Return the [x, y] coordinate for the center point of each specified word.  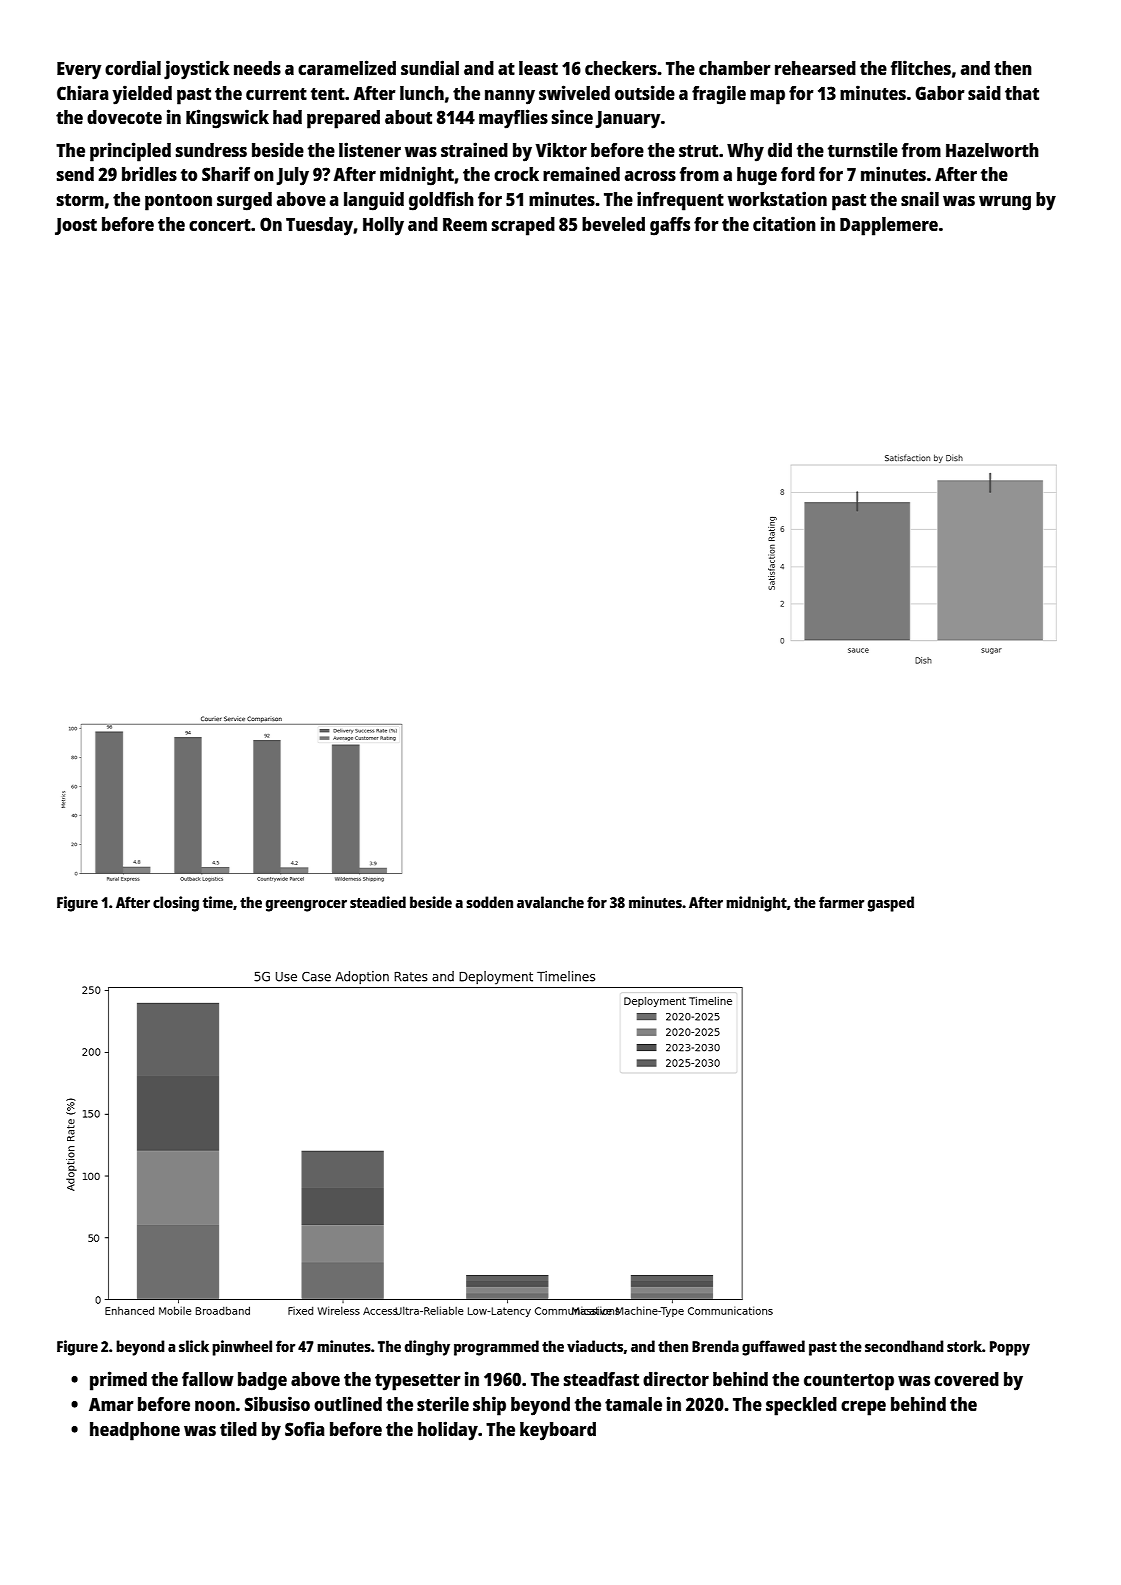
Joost [76, 226]
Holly [383, 226]
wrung [1005, 203]
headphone [135, 1431]
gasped [891, 904]
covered [966, 1379]
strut [698, 151]
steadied [378, 902]
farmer [841, 902]
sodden [489, 902]
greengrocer [306, 905]
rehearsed [815, 68]
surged [244, 201]
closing [176, 904]
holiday [448, 1431]
